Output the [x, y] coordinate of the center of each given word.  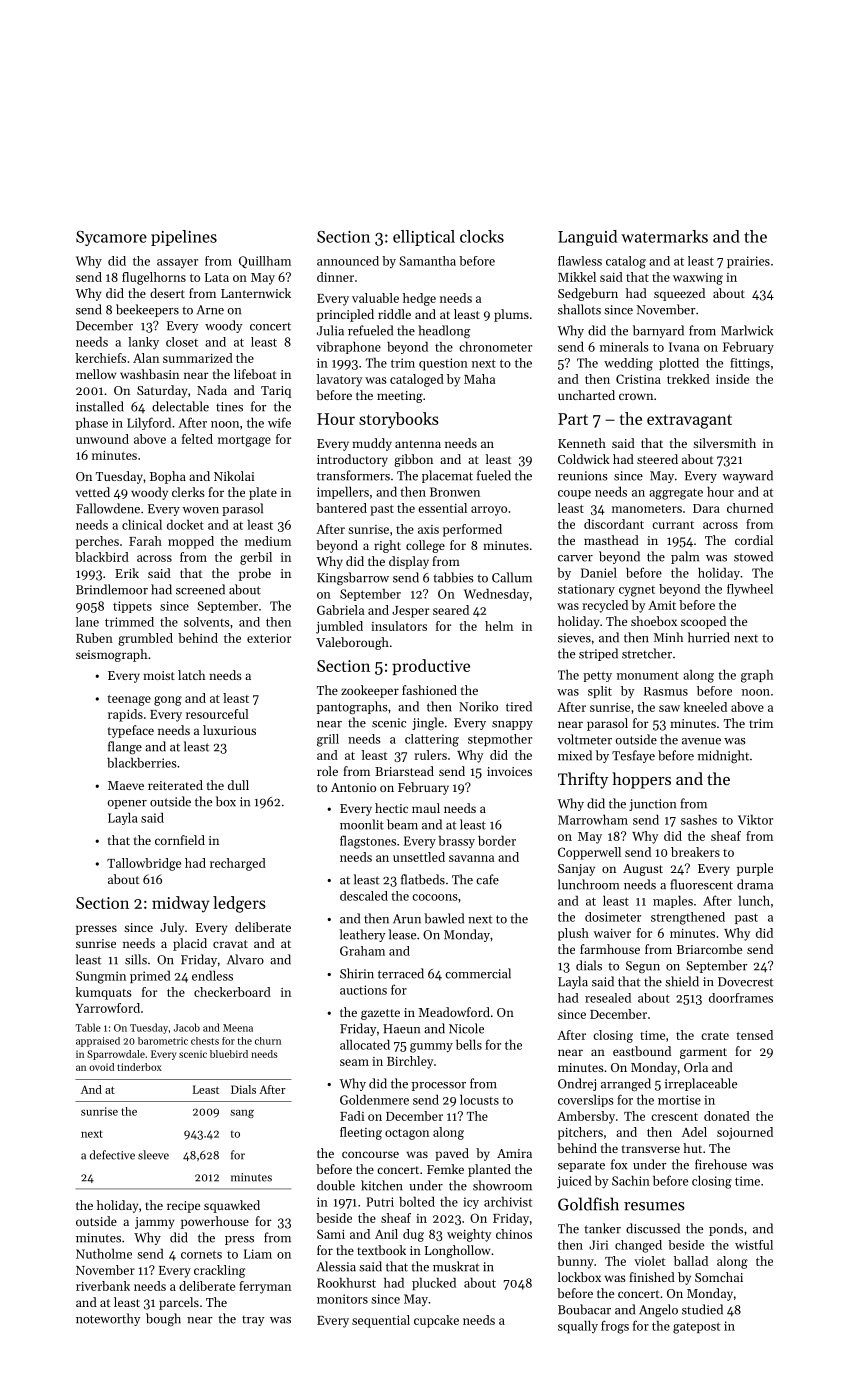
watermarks [664, 236]
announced [348, 261]
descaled [364, 896]
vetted [93, 492]
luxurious [229, 730]
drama [755, 884]
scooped [703, 622]
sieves [574, 638]
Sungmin [101, 977]
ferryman [265, 1287]
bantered [341, 508]
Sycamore [111, 238]
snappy [512, 725]
